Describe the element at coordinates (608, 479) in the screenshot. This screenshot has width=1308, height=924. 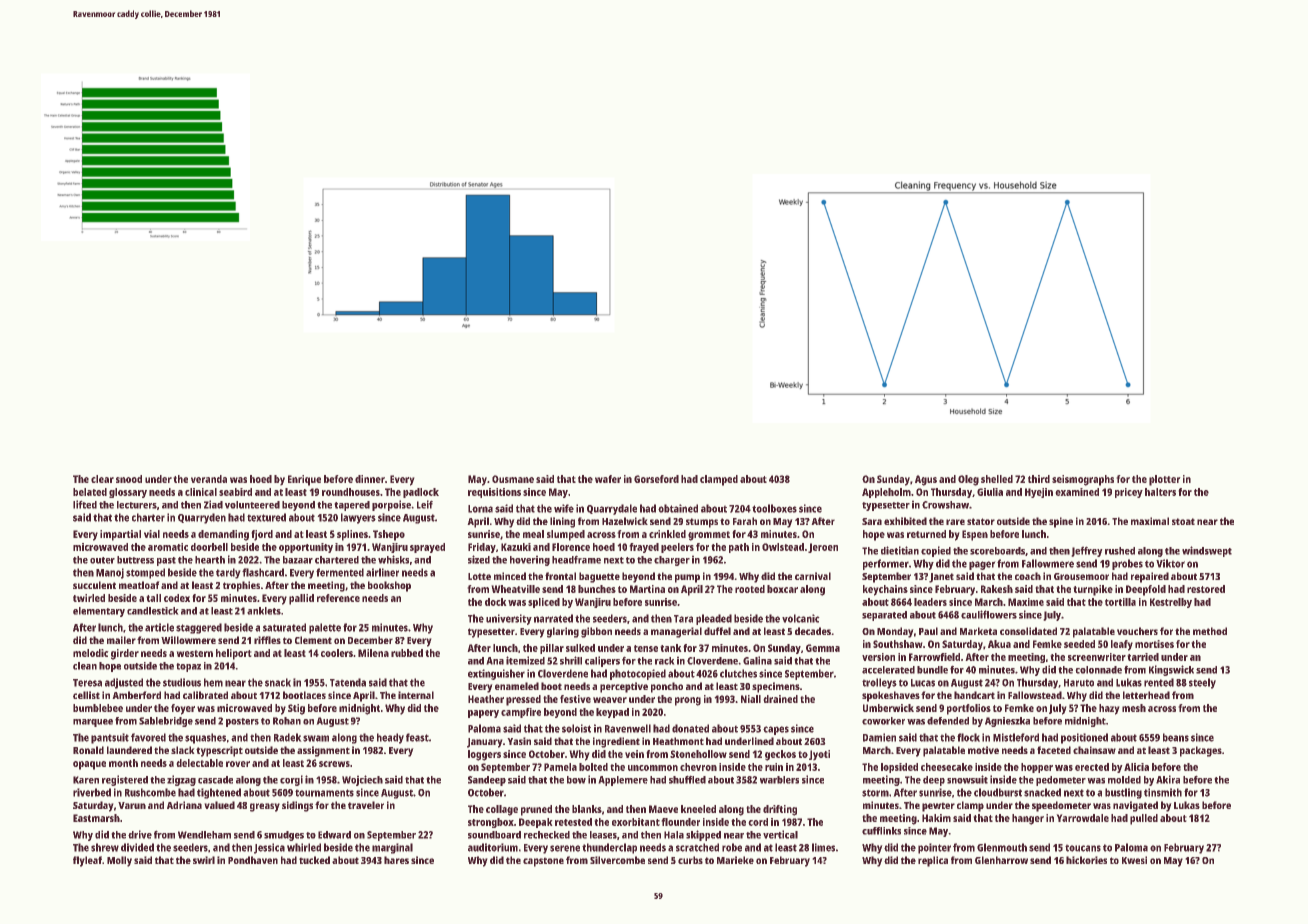
I see `wafer` at that location.
